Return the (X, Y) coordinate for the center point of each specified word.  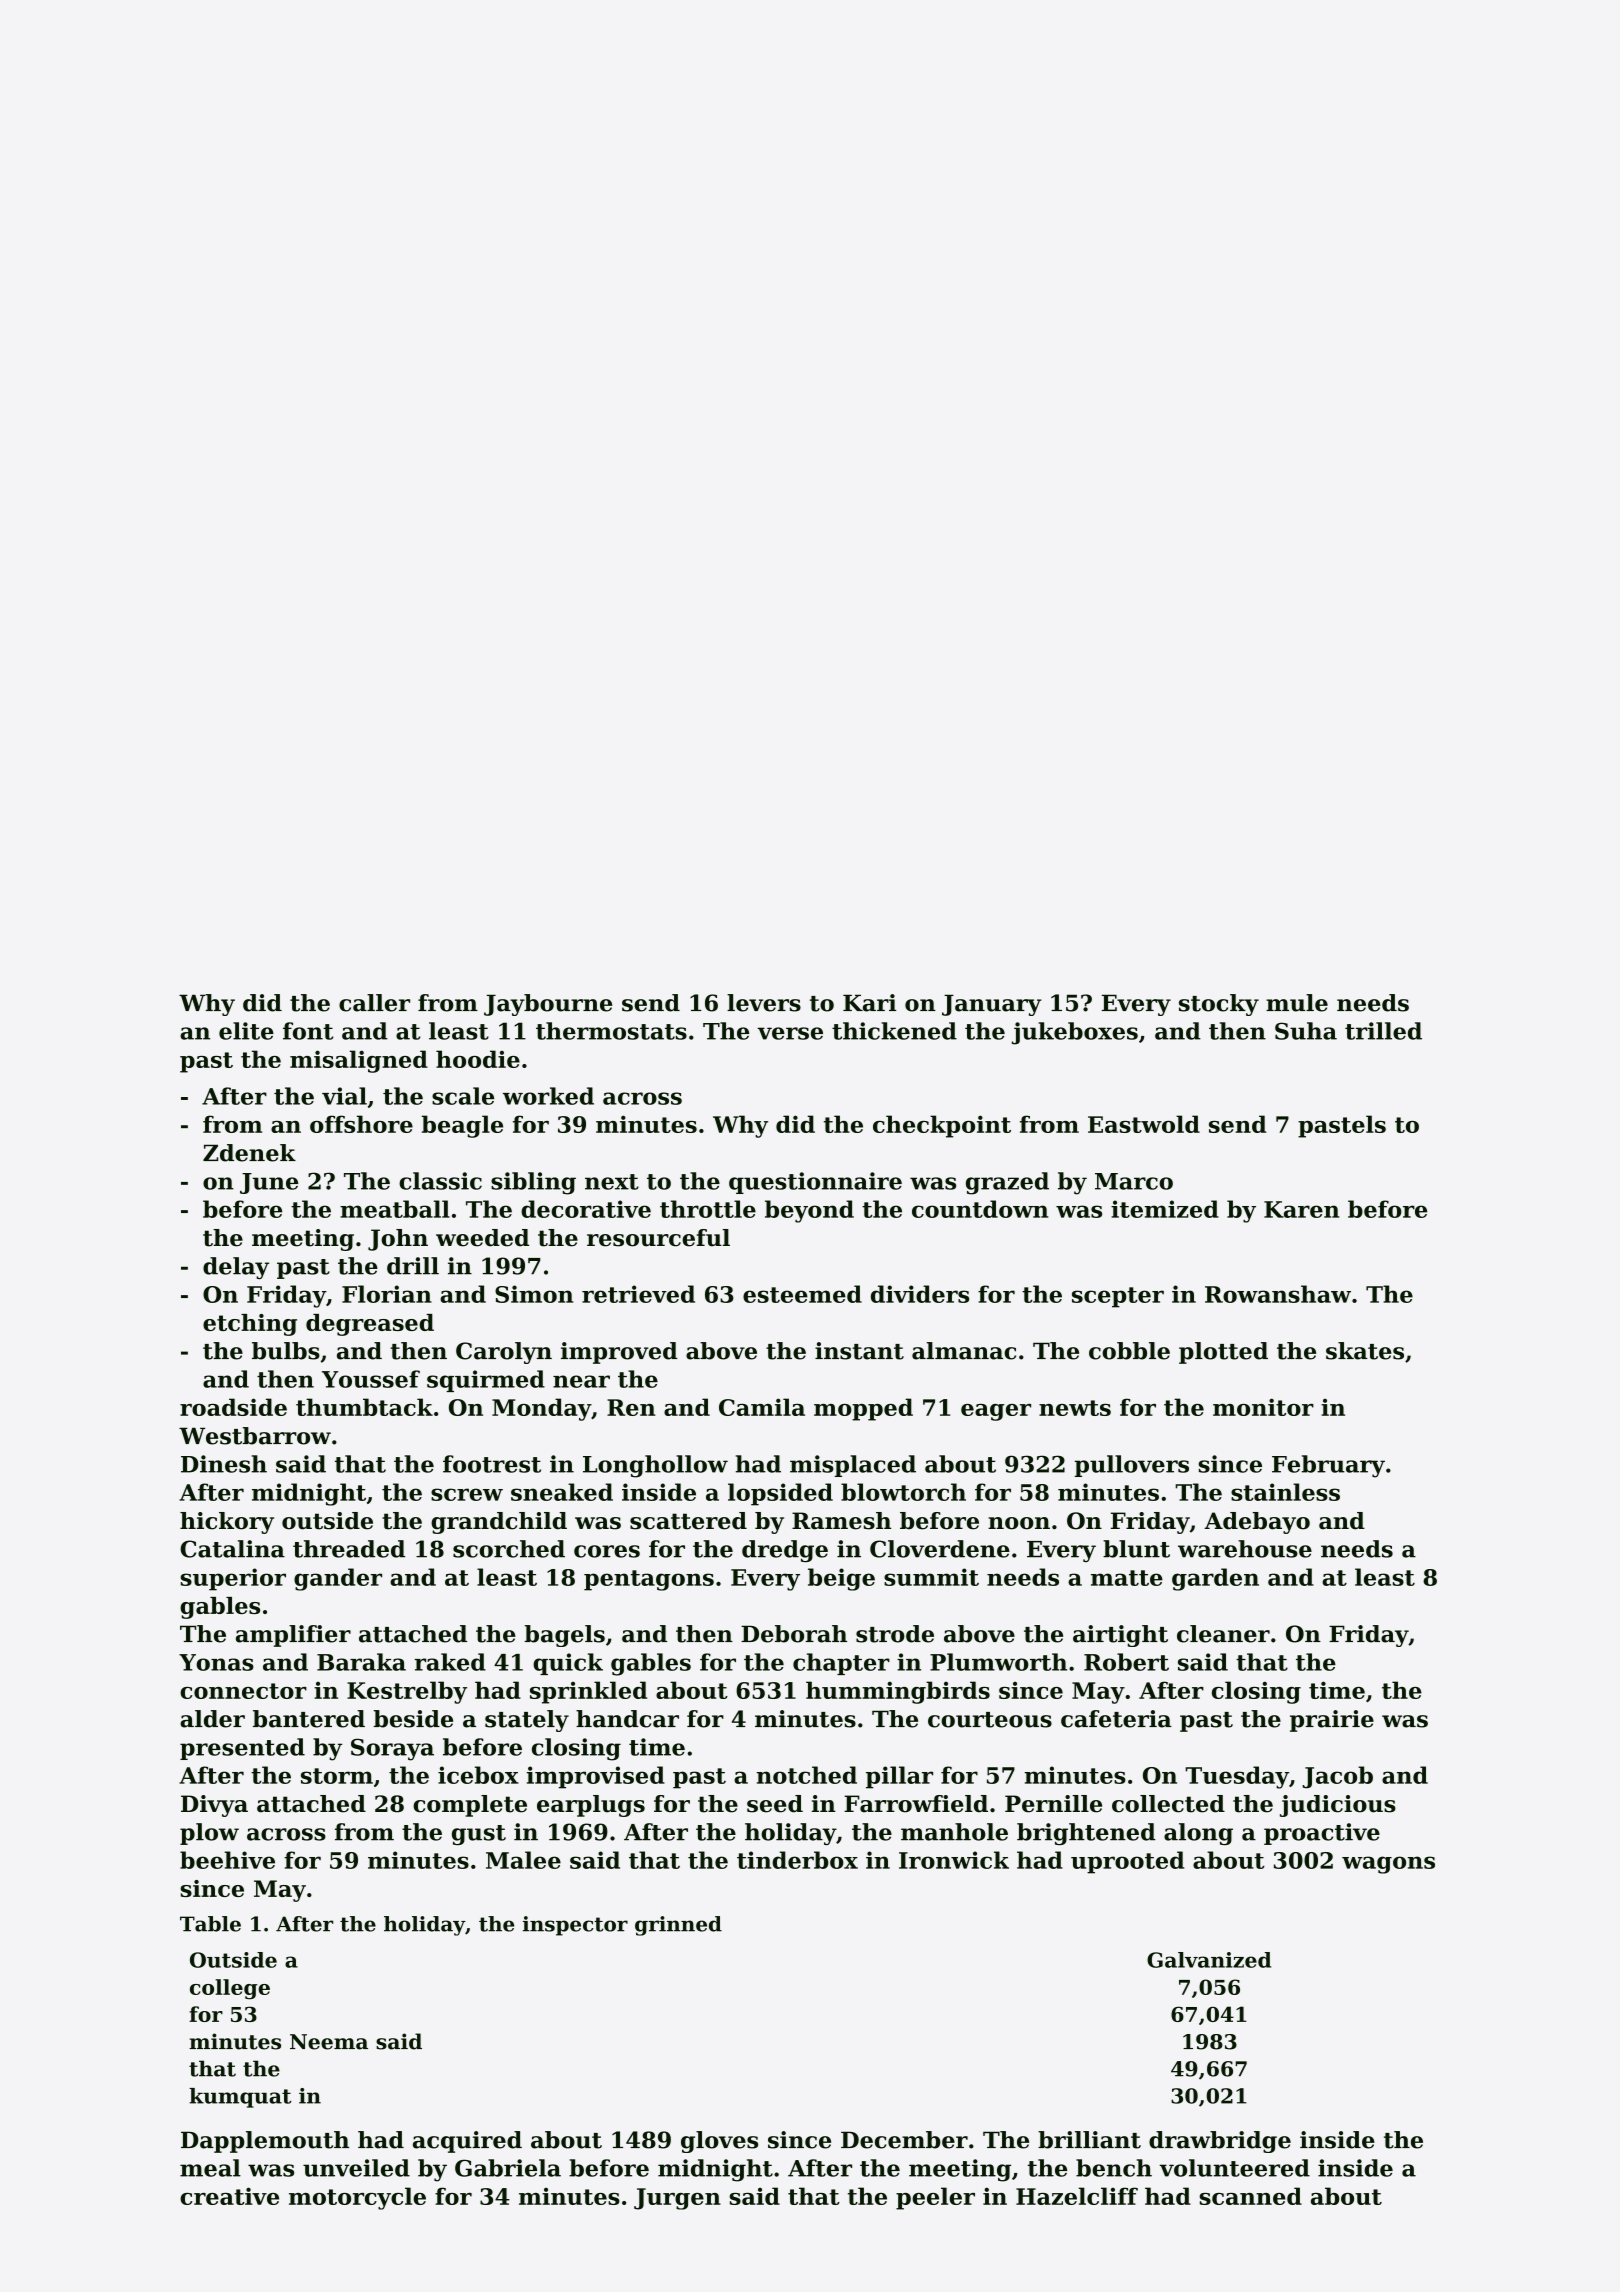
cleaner (1223, 1634)
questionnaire (815, 1183)
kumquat (240, 2098)
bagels (565, 1636)
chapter (841, 1664)
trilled (1383, 1031)
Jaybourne (548, 1005)
